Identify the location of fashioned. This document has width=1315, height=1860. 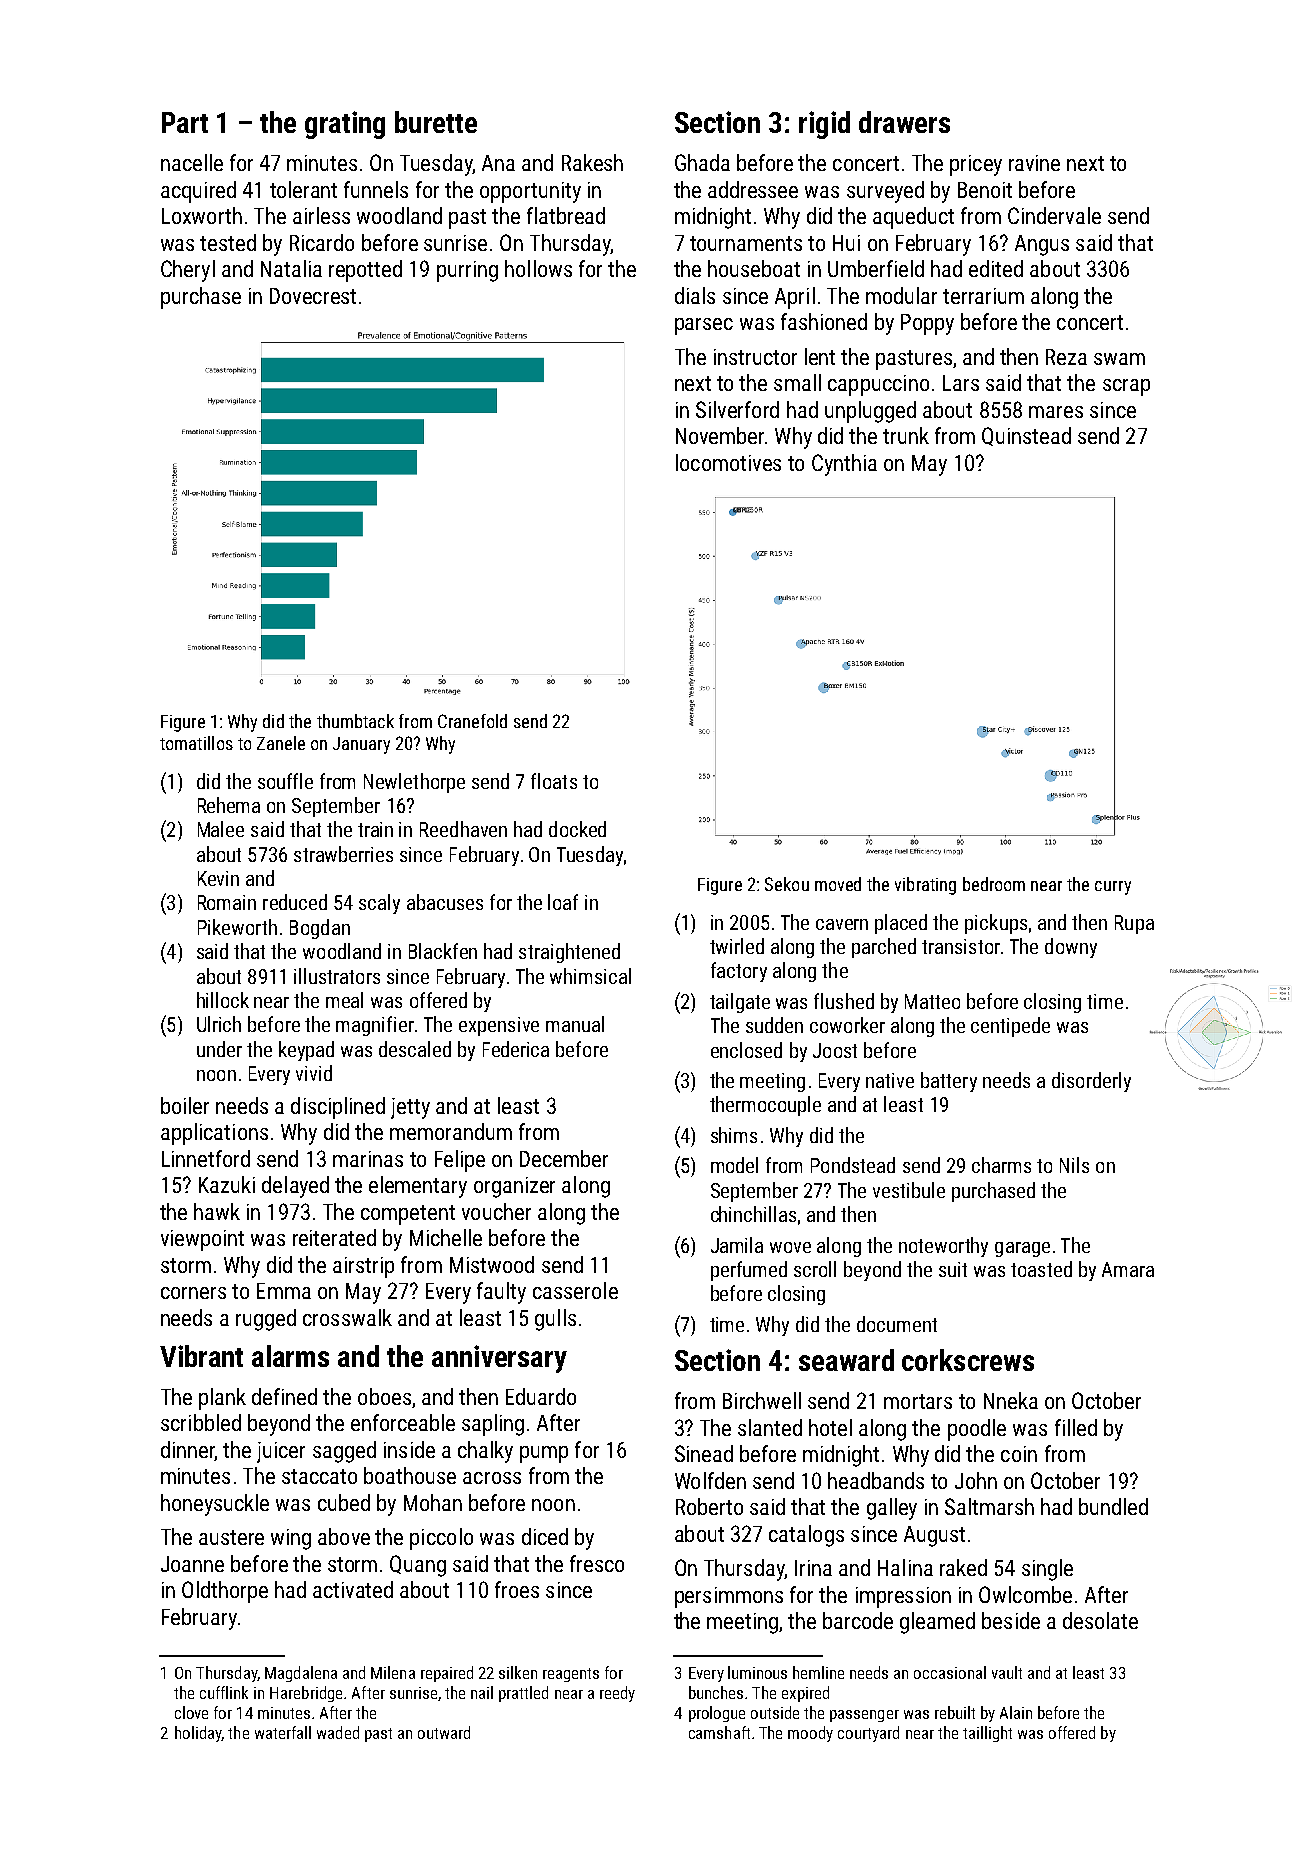
(824, 321).
